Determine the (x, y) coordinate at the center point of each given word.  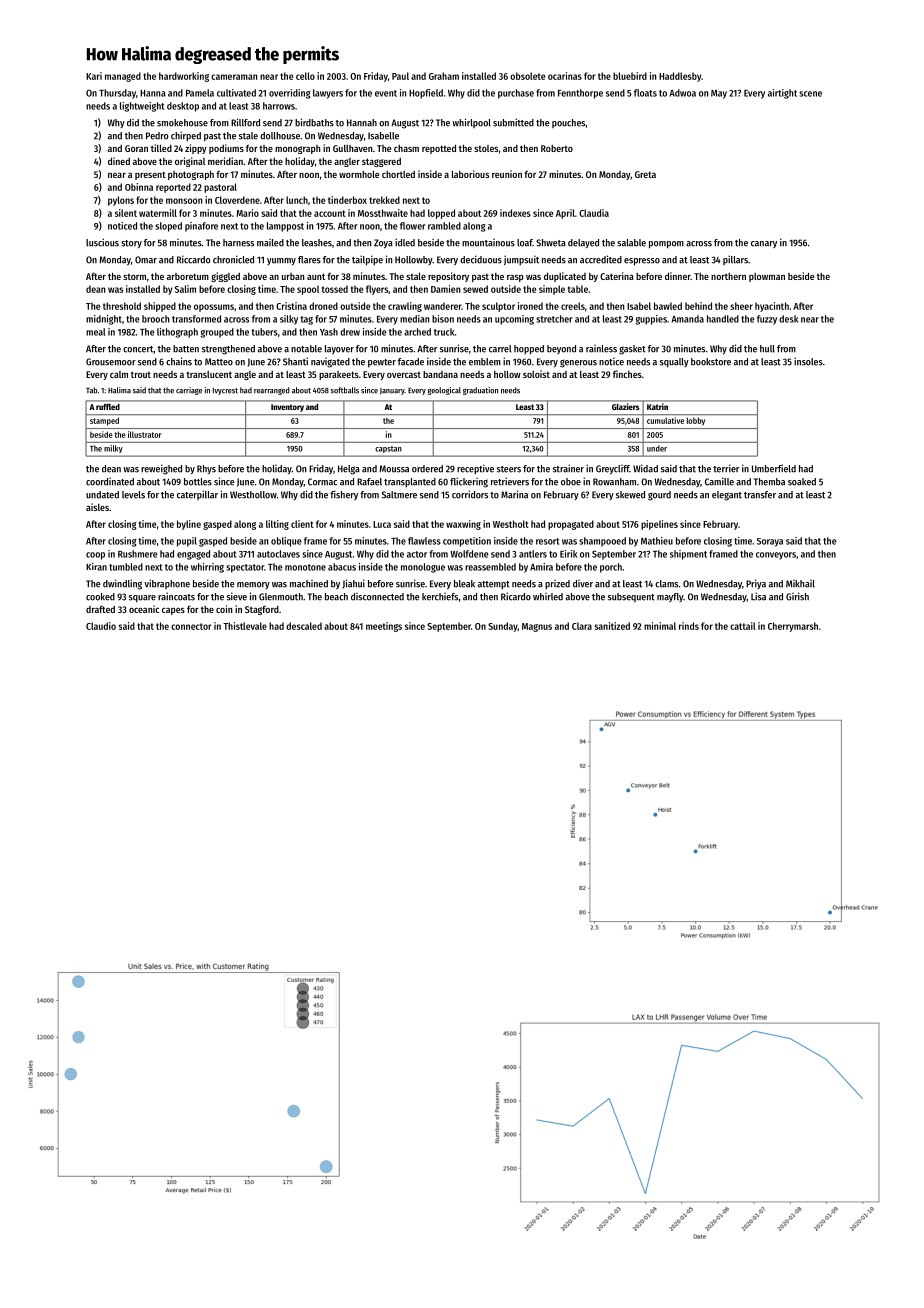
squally (674, 362)
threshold (122, 306)
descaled (304, 626)
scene (810, 94)
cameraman (234, 77)
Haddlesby (680, 77)
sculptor (498, 307)
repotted (439, 149)
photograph (191, 175)
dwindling (122, 584)
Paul (400, 76)
